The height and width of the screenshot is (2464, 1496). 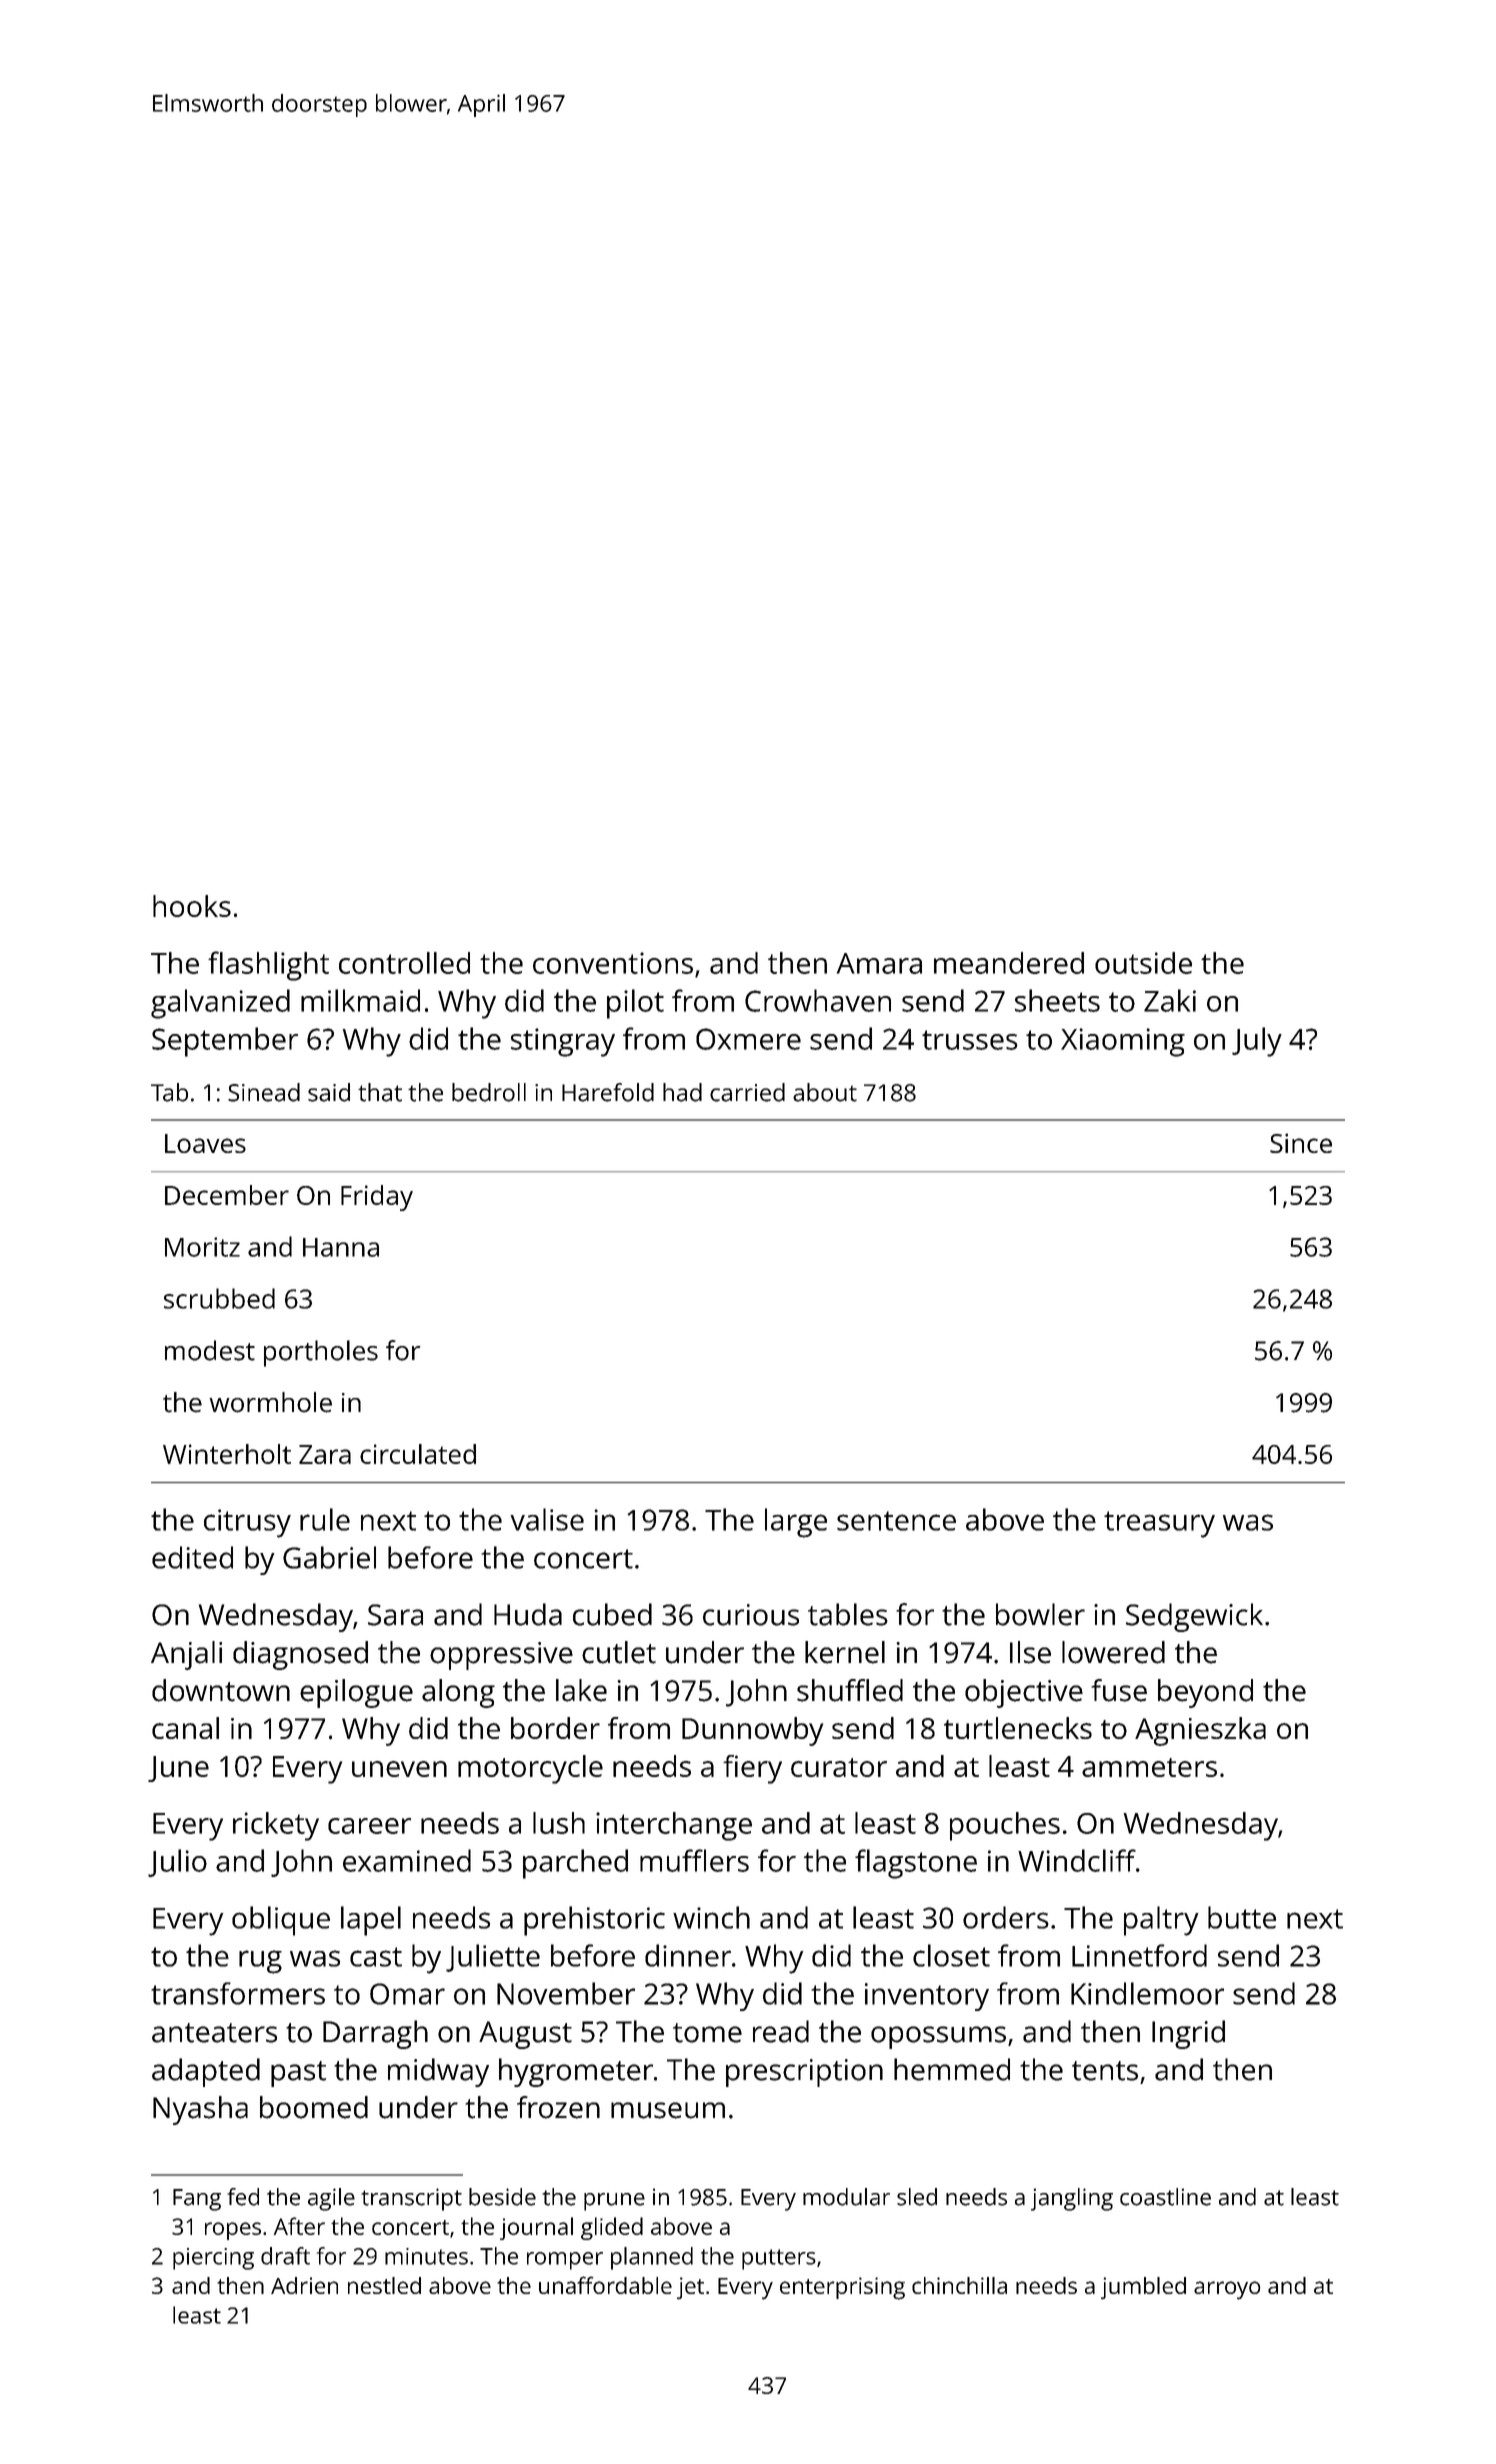 What do you see at coordinates (879, 963) in the screenshot?
I see `Amara` at bounding box center [879, 963].
